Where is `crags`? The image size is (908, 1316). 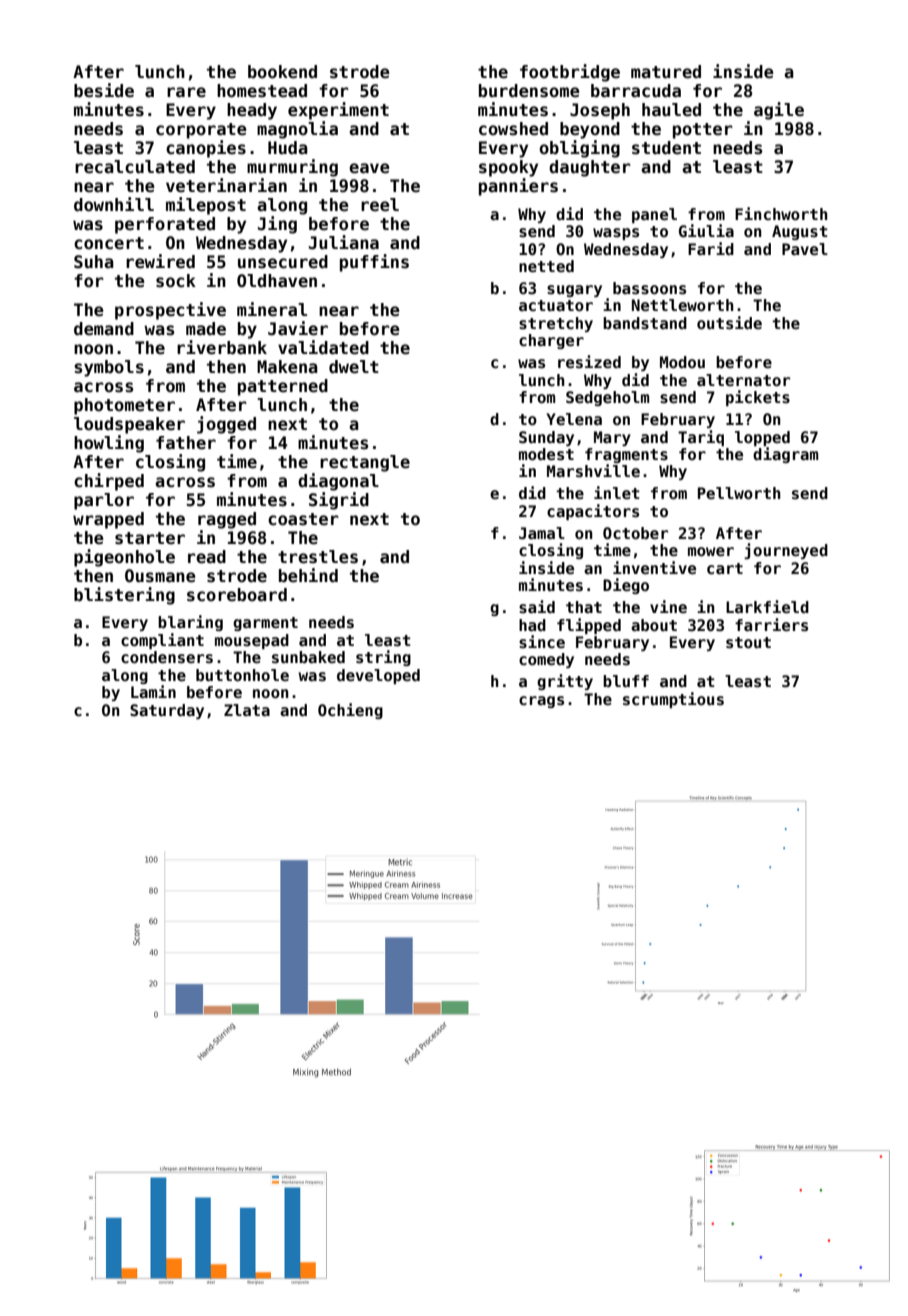
crags is located at coordinates (541, 702).
